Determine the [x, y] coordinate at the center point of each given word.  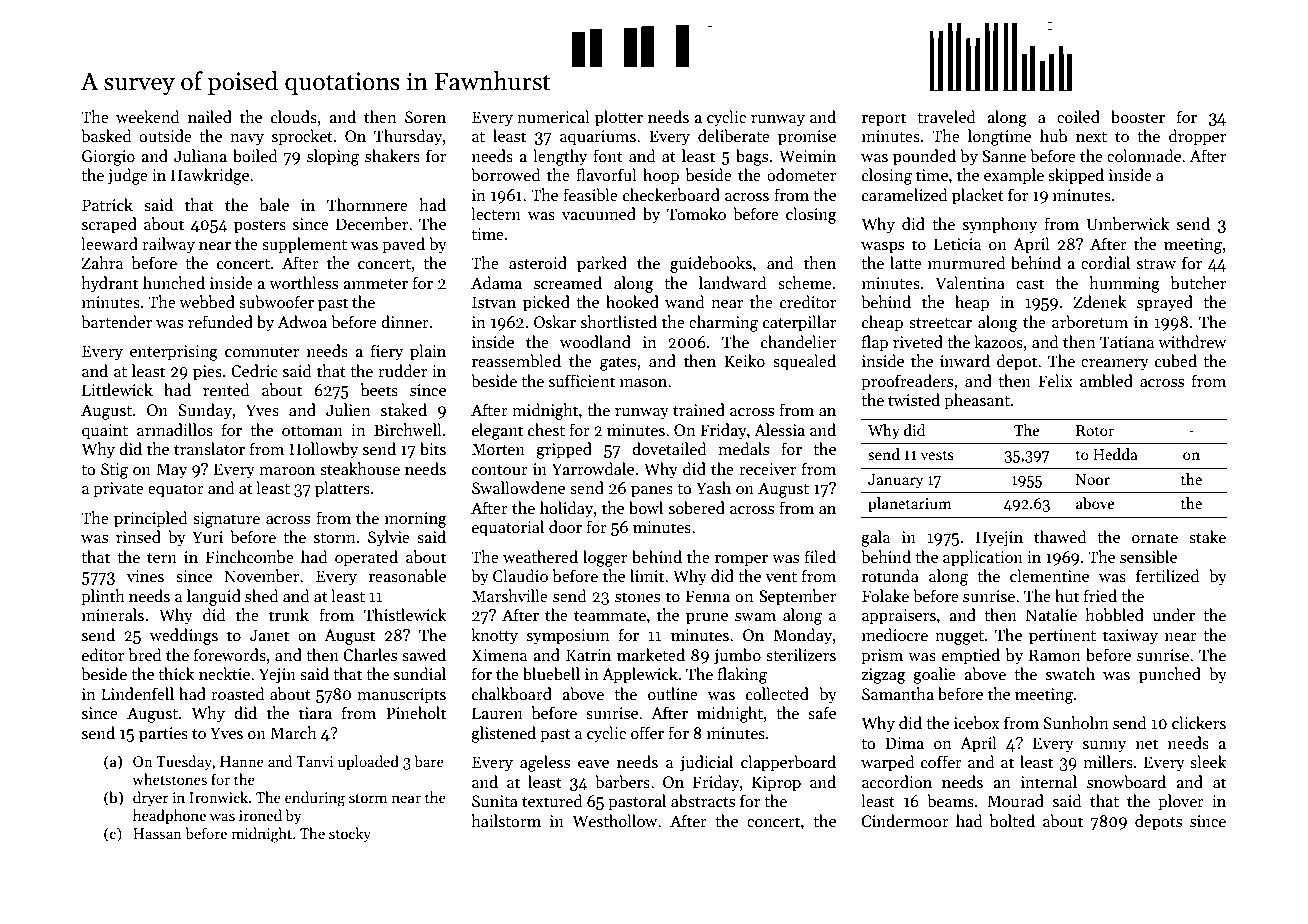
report [884, 120]
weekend [148, 116]
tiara [315, 713]
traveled [946, 116]
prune [707, 619]
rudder [402, 370]
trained [699, 409]
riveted [918, 341]
